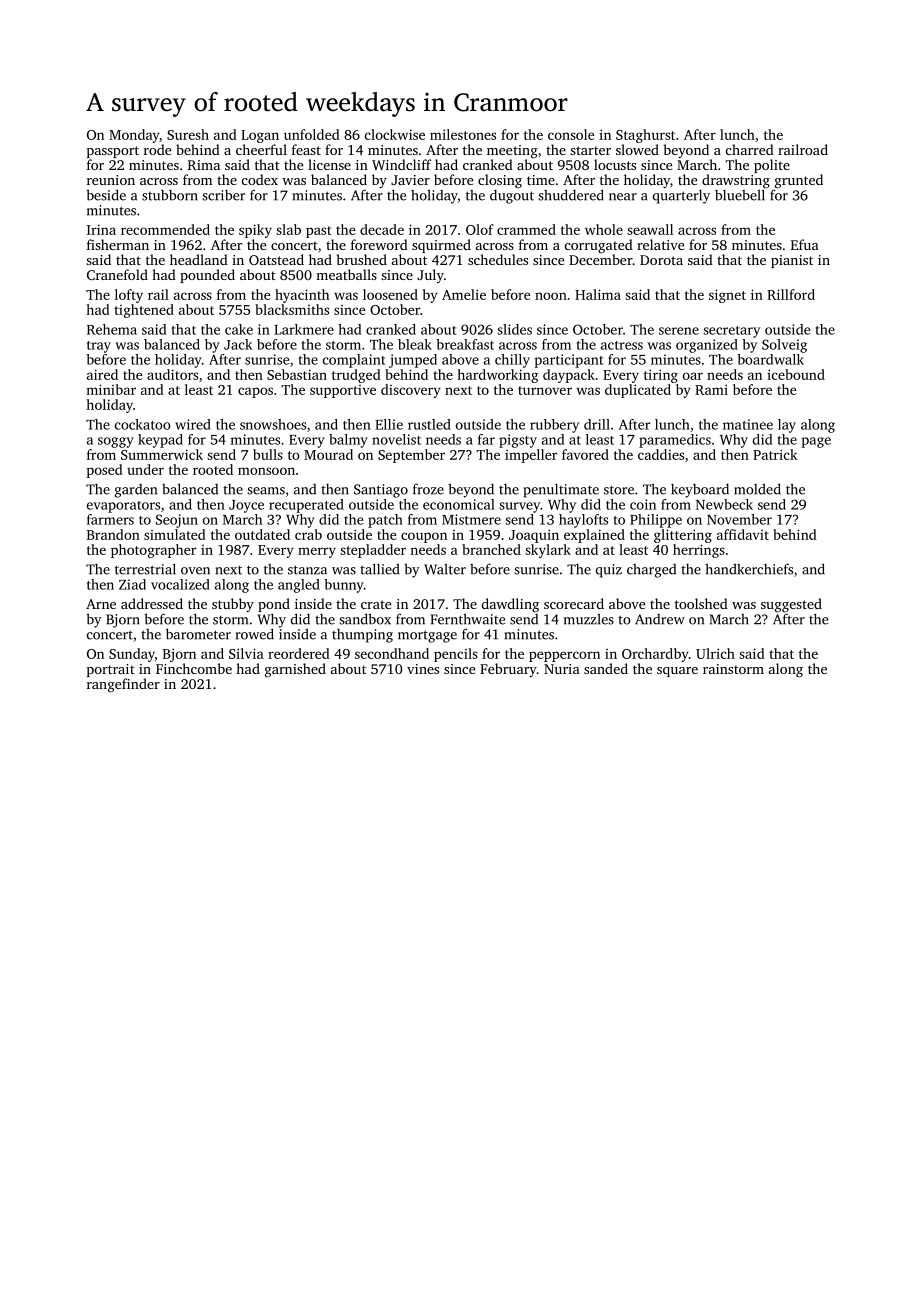 The width and height of the page is (924, 1314). I want to click on Cranefold, so click(117, 274).
